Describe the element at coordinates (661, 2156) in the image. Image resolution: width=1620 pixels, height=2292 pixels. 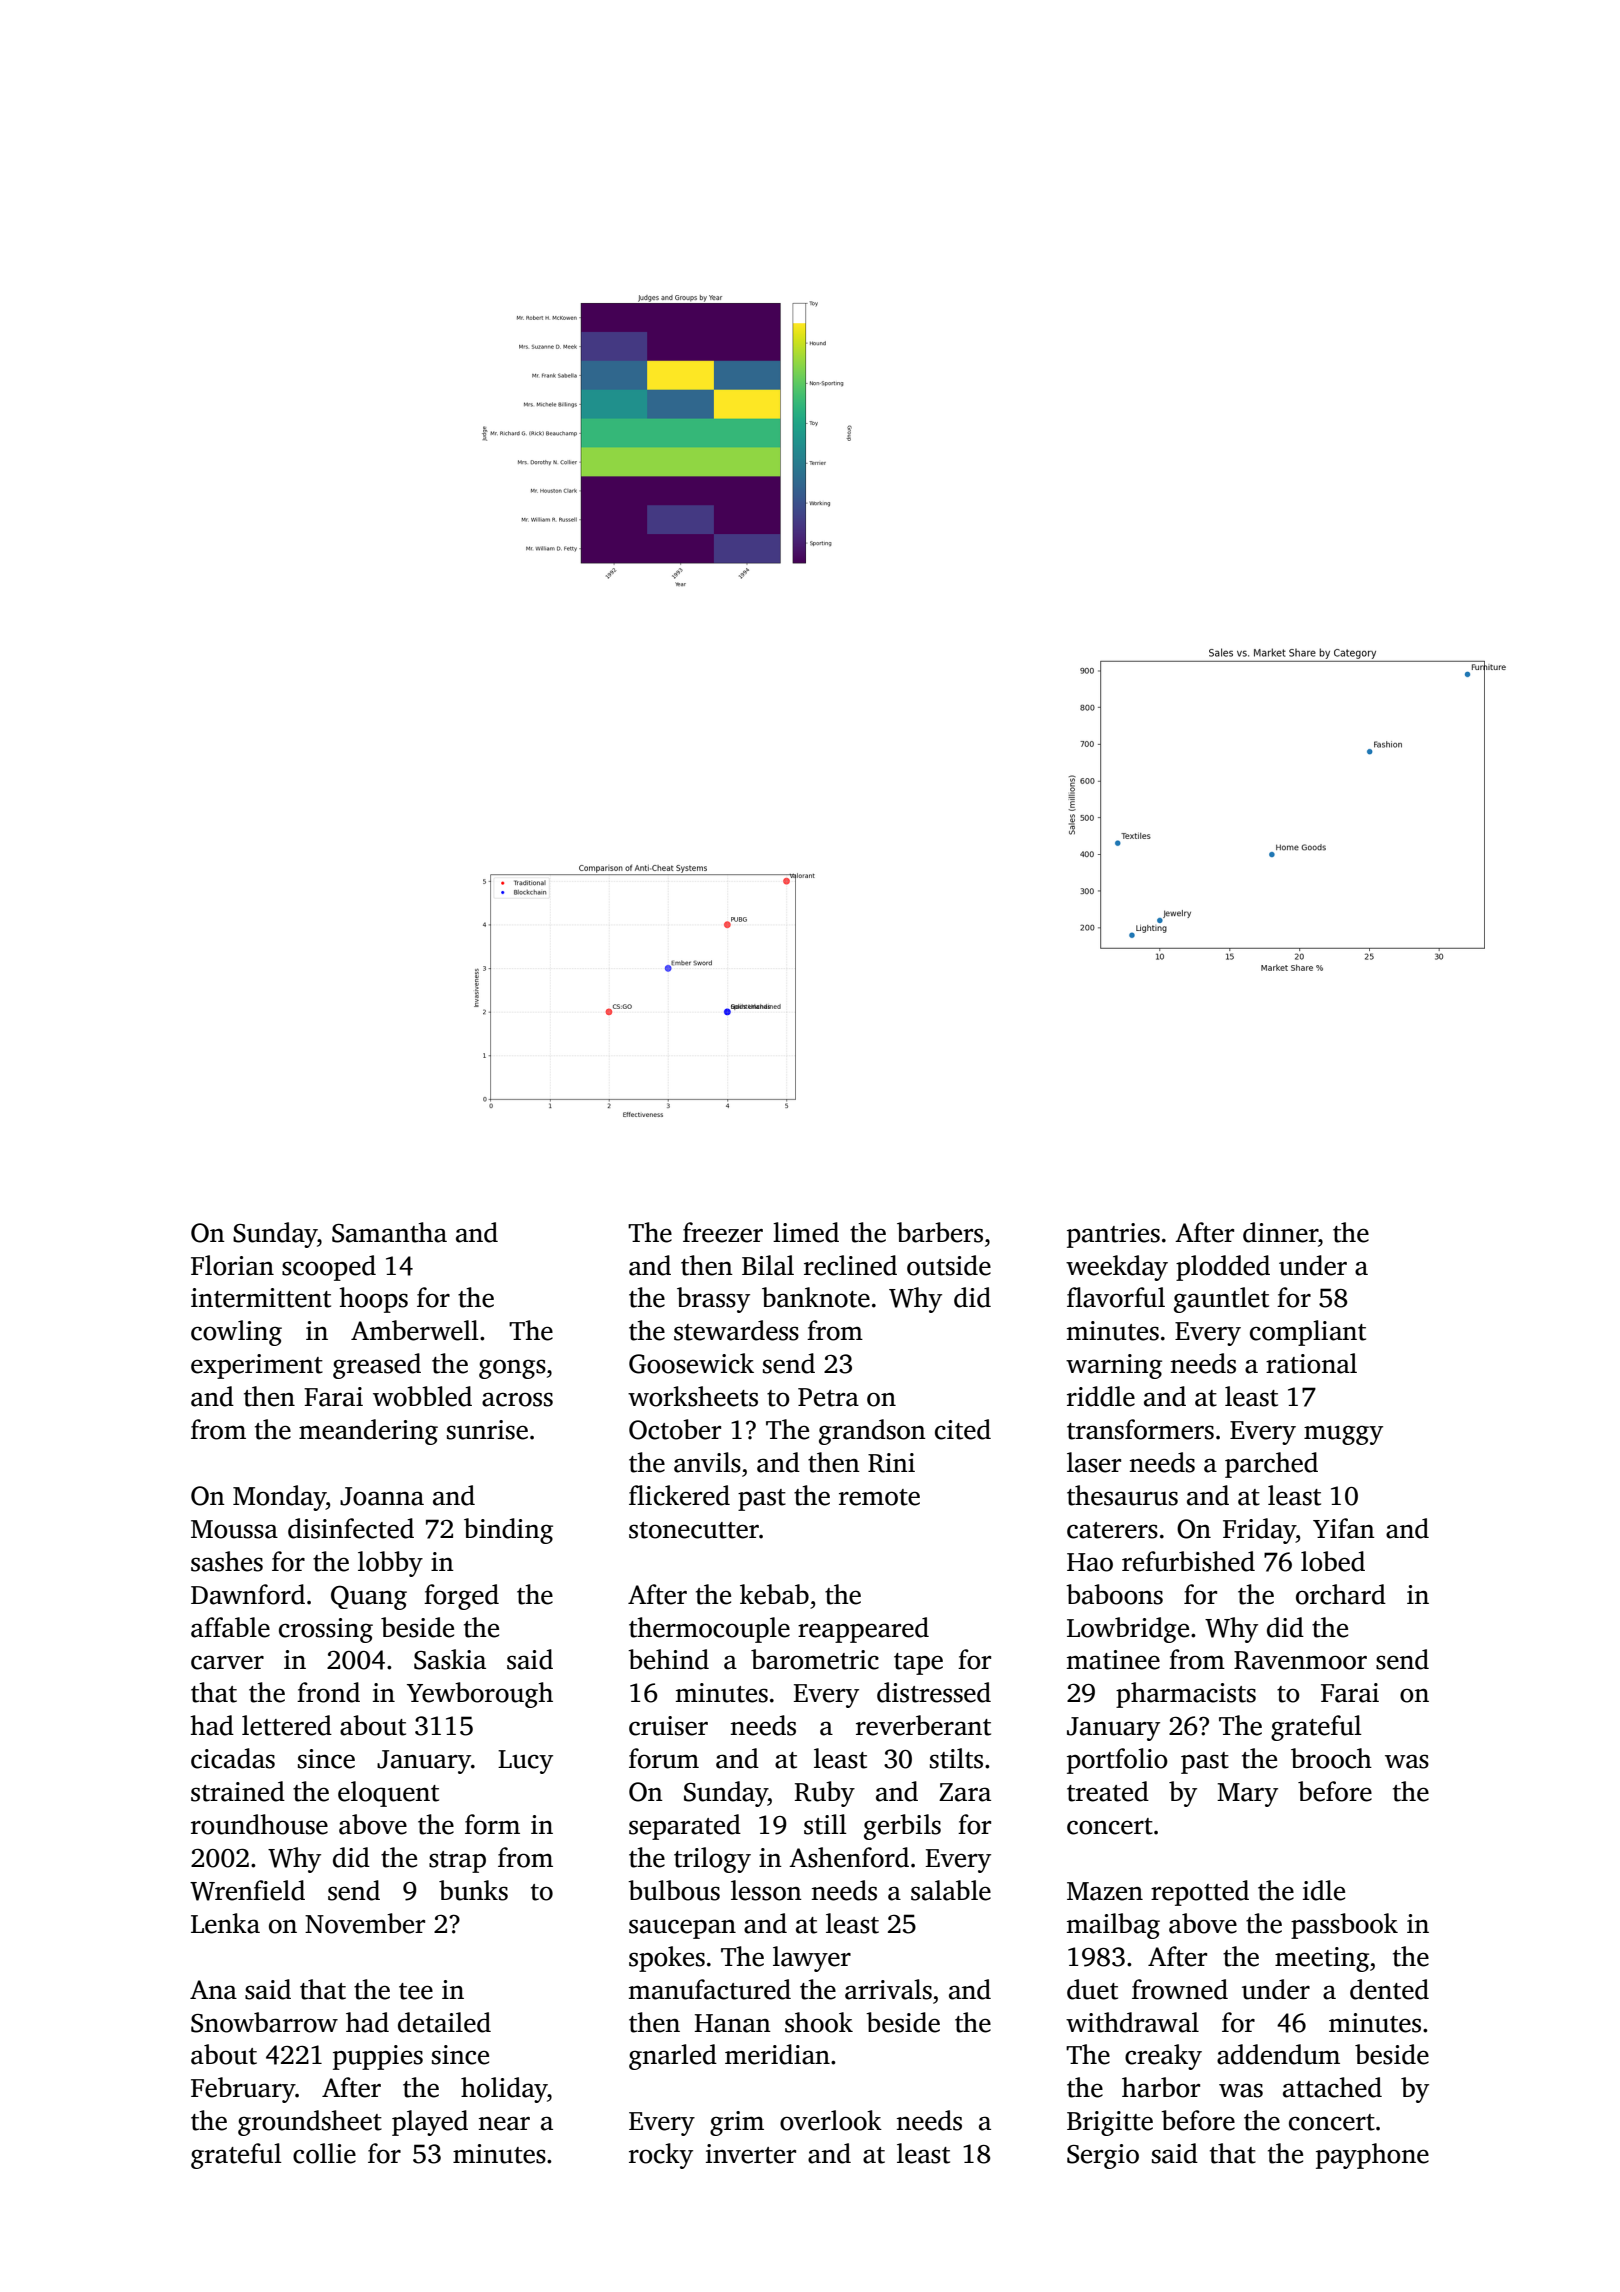
I see `rocky` at that location.
